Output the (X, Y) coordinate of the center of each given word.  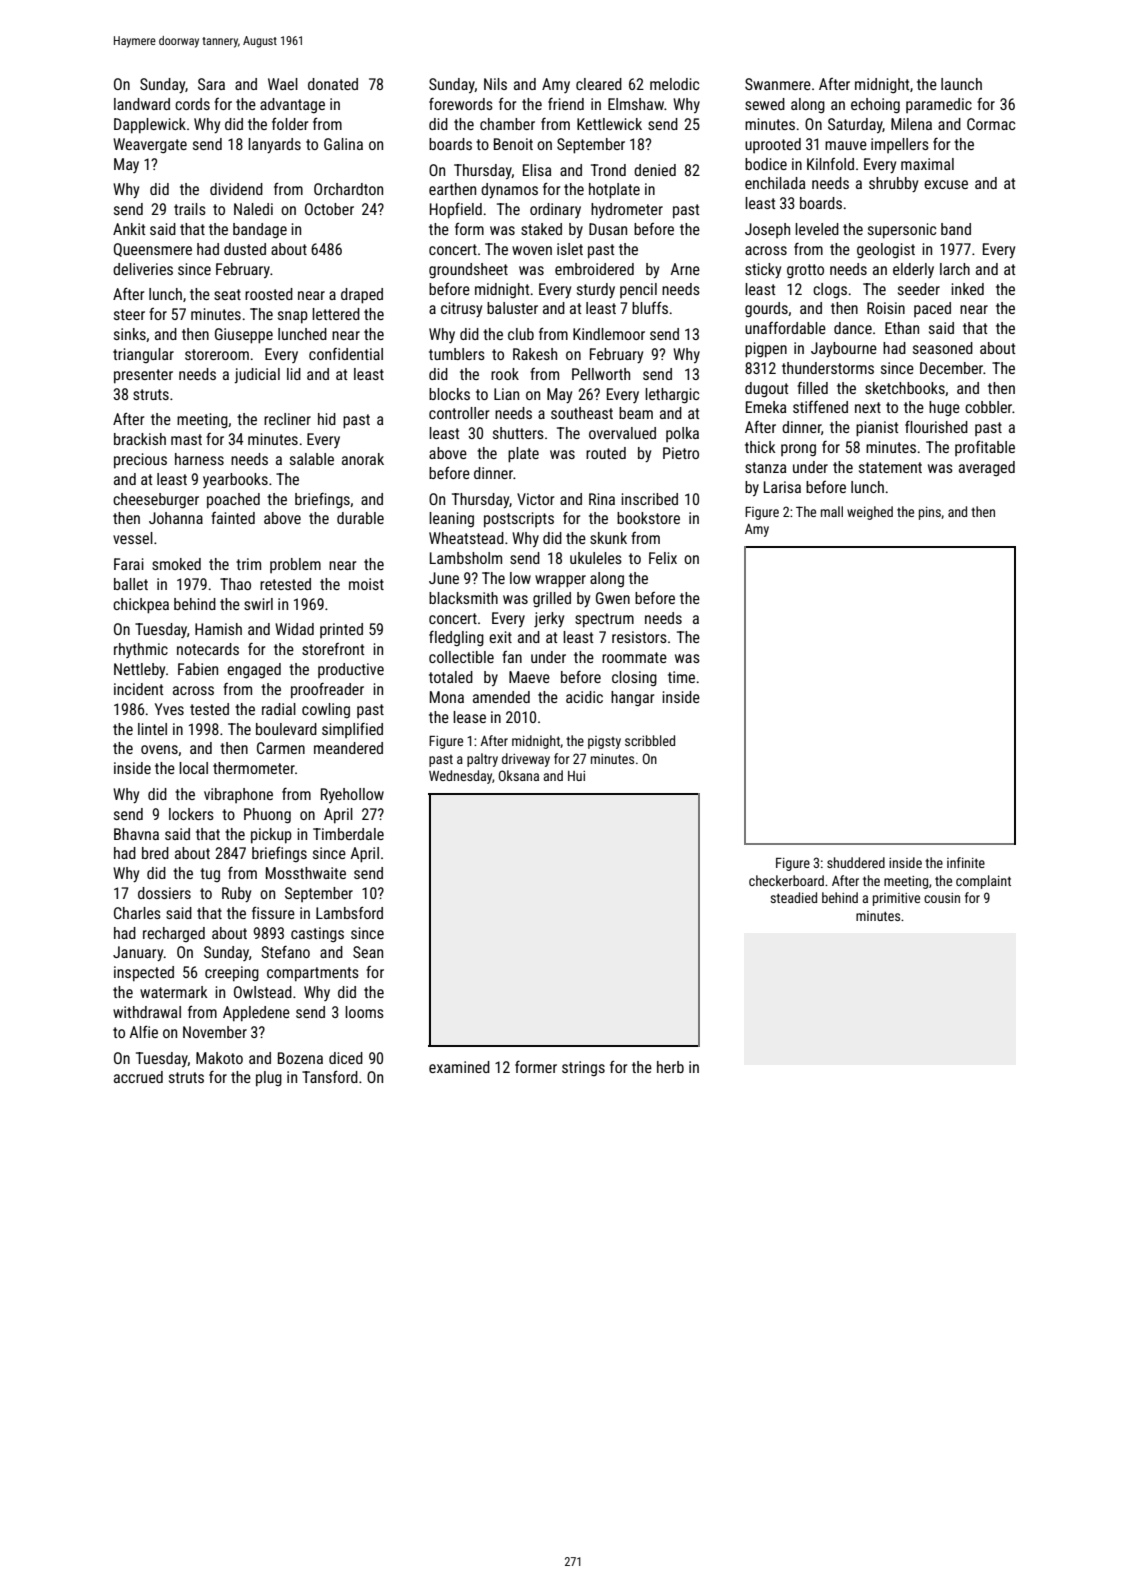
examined (459, 1067)
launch (961, 84)
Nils (495, 84)
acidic (584, 697)
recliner (287, 419)
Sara (211, 84)
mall (832, 511)
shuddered (856, 862)
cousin (942, 898)
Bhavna (136, 834)
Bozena (300, 1058)
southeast (582, 413)
